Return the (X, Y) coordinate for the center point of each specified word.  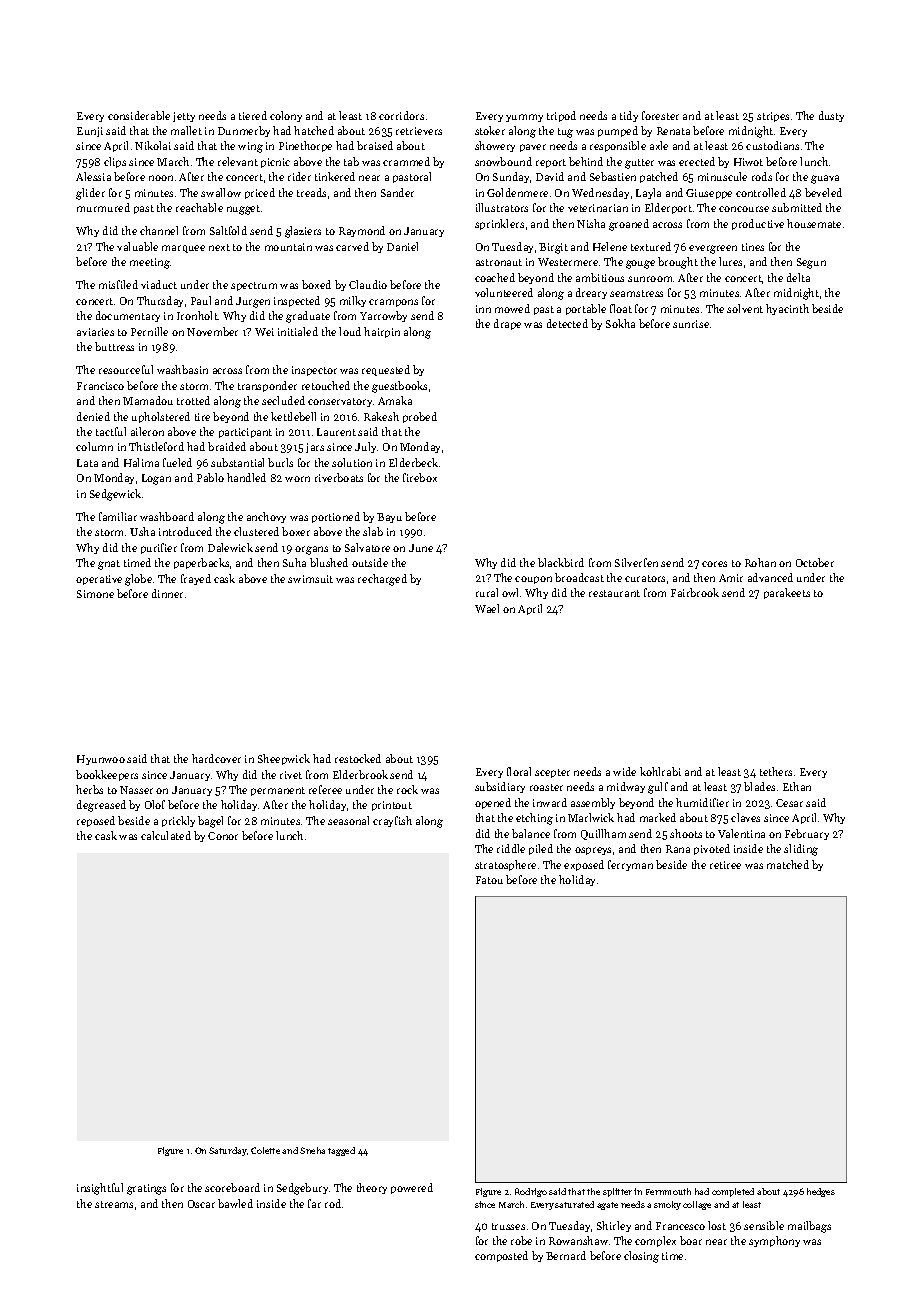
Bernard (566, 1255)
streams (114, 1204)
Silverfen (636, 562)
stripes (773, 117)
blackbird (561, 562)
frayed (196, 579)
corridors (401, 115)
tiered (253, 115)
